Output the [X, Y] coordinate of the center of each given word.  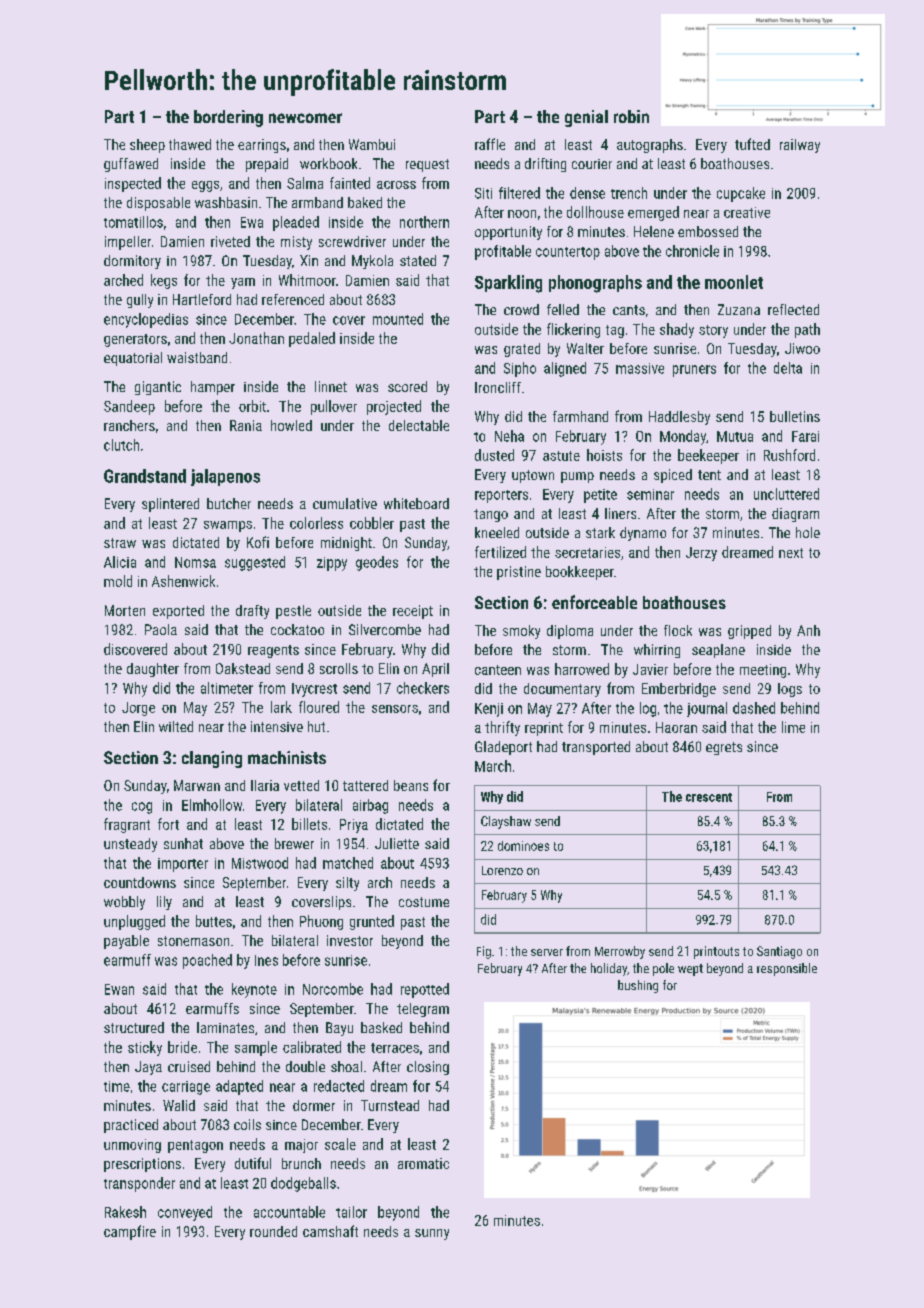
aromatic [423, 1163]
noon [522, 214]
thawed [190, 144]
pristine [519, 573]
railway [800, 146]
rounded [273, 1231]
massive [640, 368]
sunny [432, 1234]
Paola [161, 629]
